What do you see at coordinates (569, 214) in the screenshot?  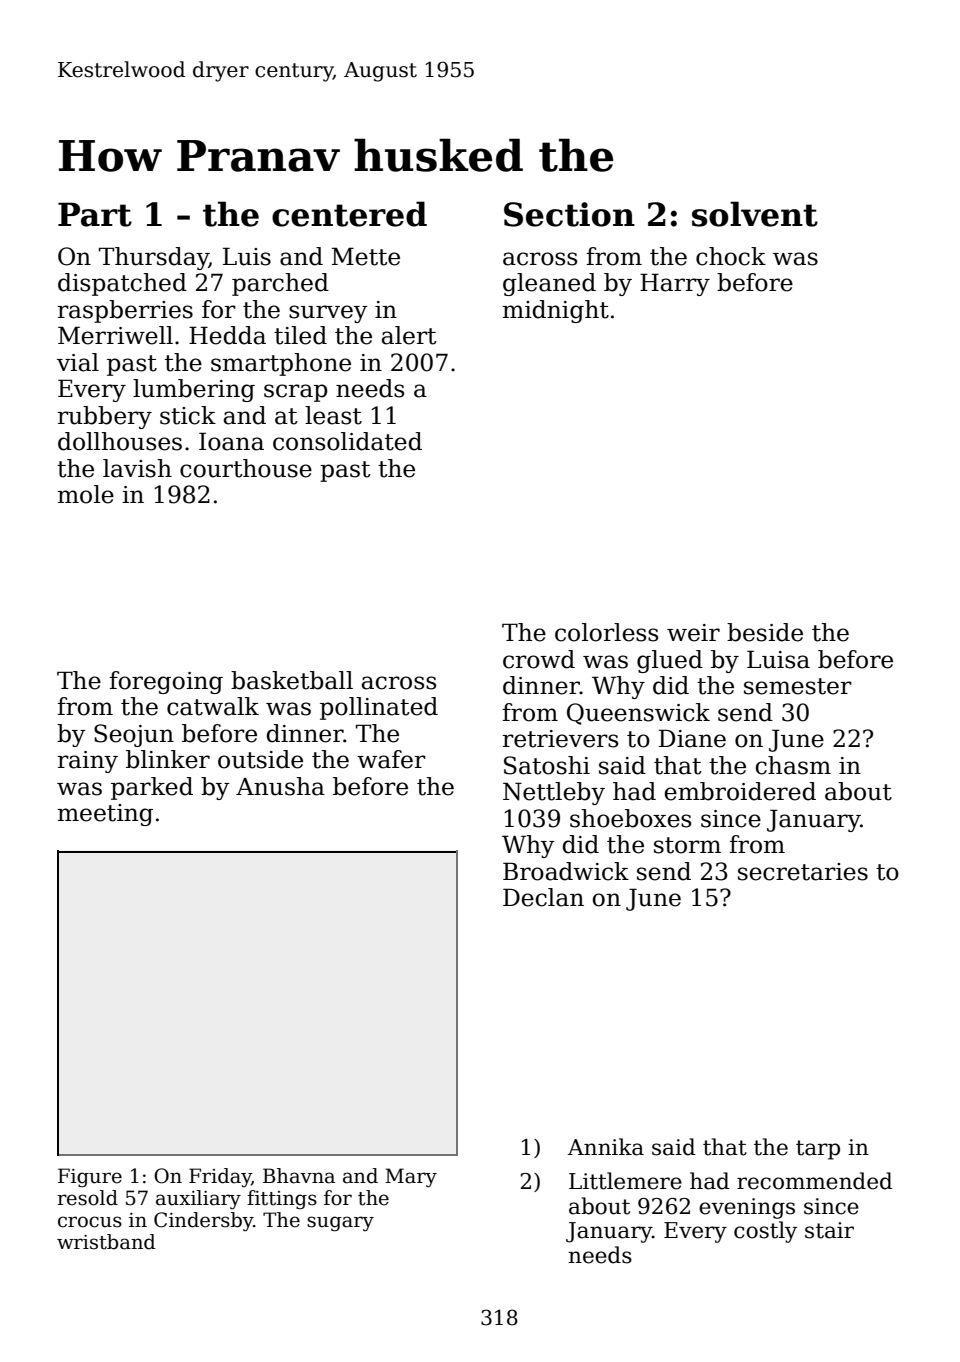 I see `Section` at bounding box center [569, 214].
